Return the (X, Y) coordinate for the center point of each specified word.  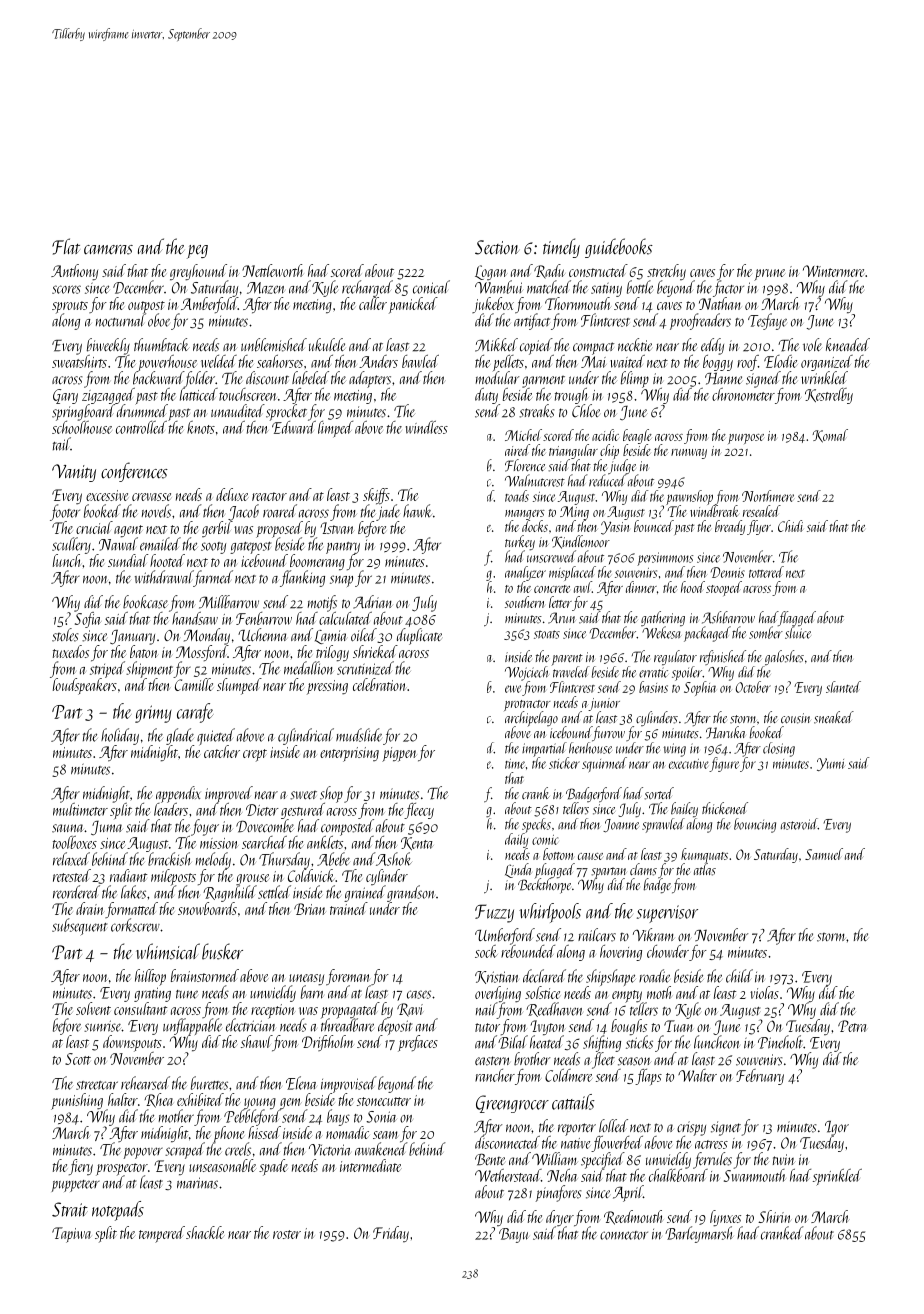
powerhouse (167, 363)
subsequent (79, 926)
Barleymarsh (699, 1234)
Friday (391, 1234)
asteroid (799, 824)
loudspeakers (85, 686)
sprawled (663, 825)
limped (335, 429)
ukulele (327, 344)
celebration (379, 684)
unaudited (238, 410)
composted (347, 827)
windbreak (714, 511)
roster (287, 1234)
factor (728, 288)
